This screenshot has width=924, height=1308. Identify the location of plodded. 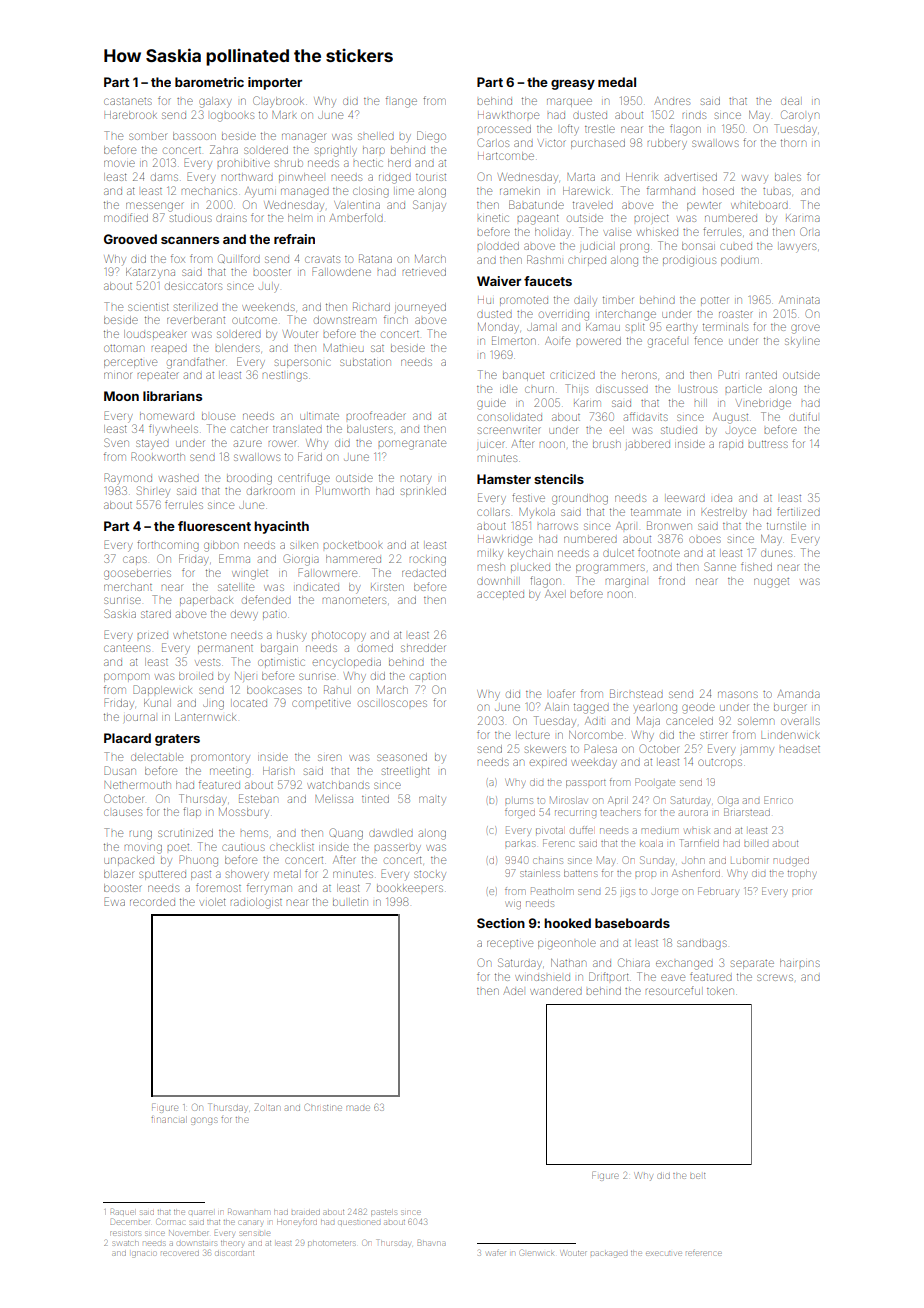
(498, 246).
